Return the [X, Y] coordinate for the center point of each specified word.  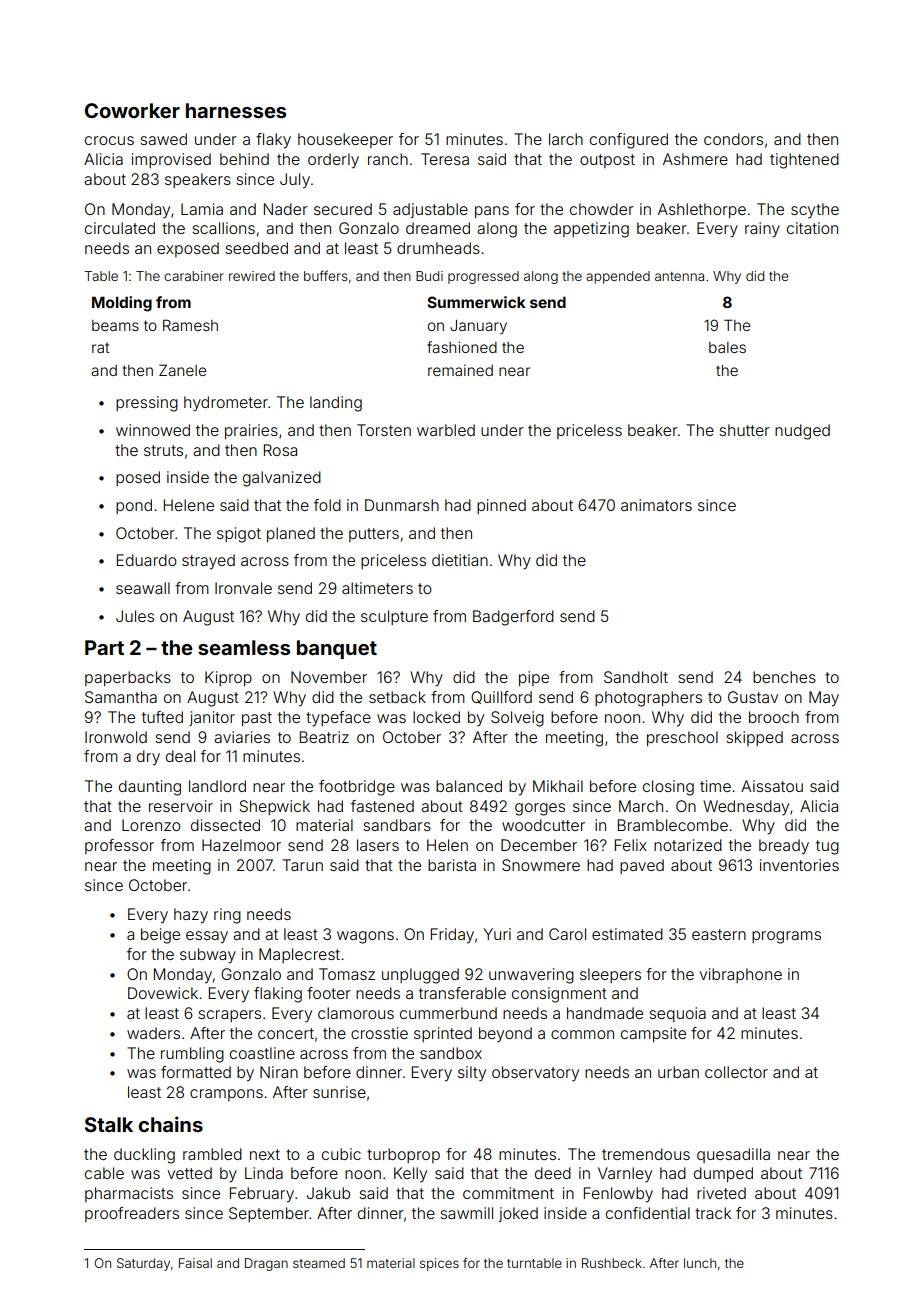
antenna [679, 276]
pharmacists [129, 1194]
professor [119, 846]
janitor [212, 718]
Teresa [445, 159]
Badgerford [513, 618]
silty [472, 1074]
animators [656, 505]
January [478, 327]
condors [733, 139]
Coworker [132, 110]
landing [336, 404]
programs [786, 937]
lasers [378, 845]
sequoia [677, 1014]
